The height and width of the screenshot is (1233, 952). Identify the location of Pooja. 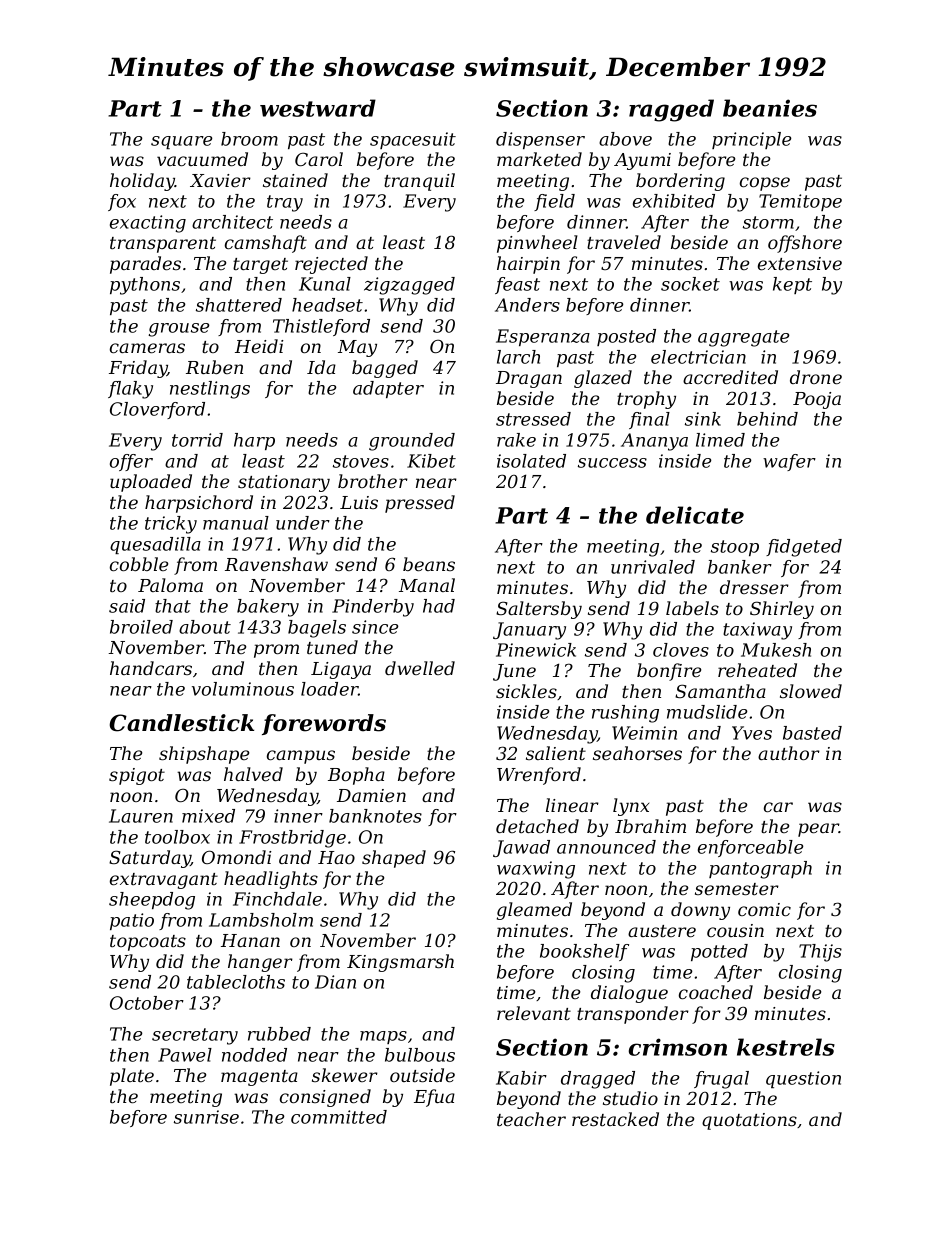
(817, 400).
